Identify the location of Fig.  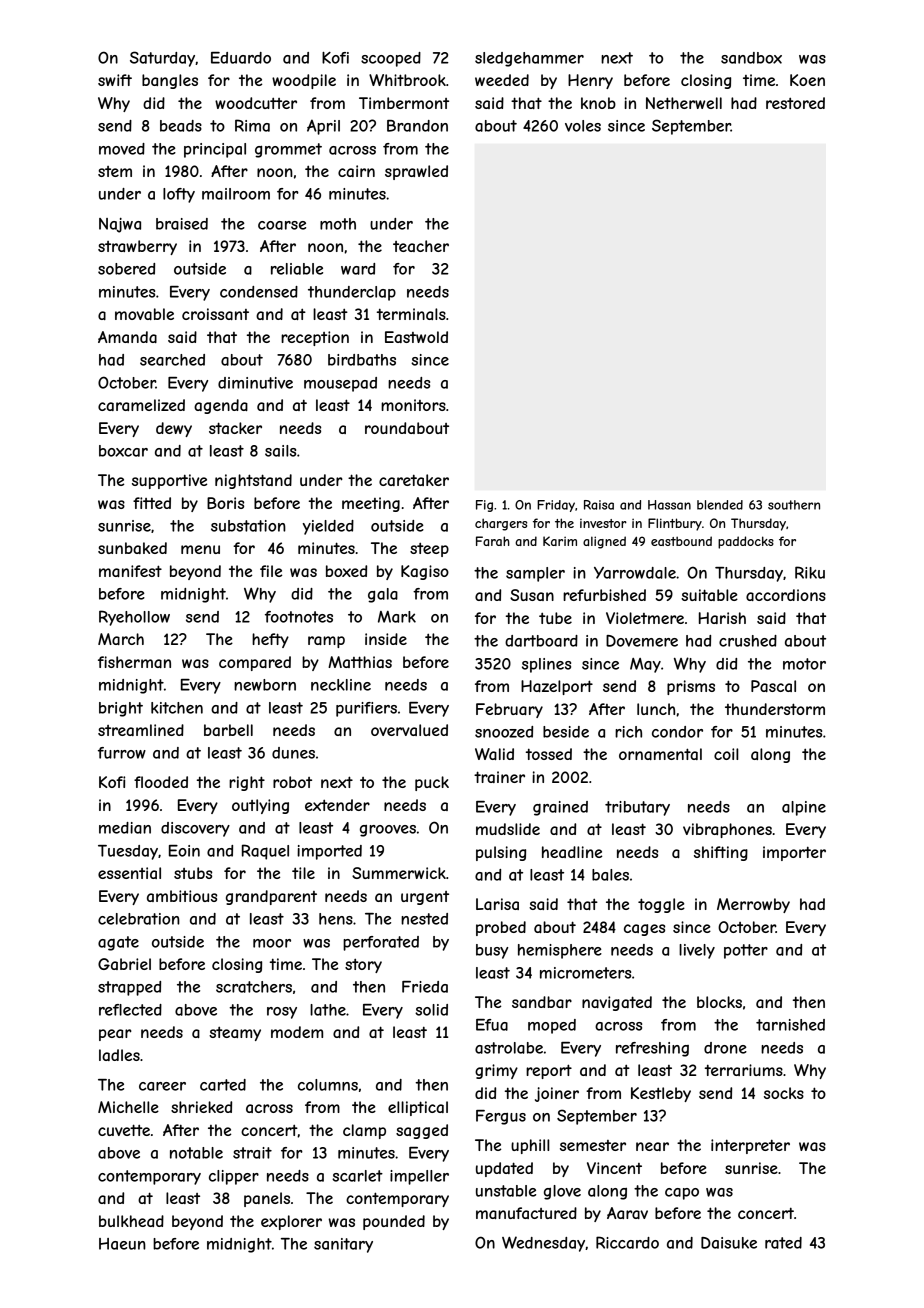
(484, 506).
